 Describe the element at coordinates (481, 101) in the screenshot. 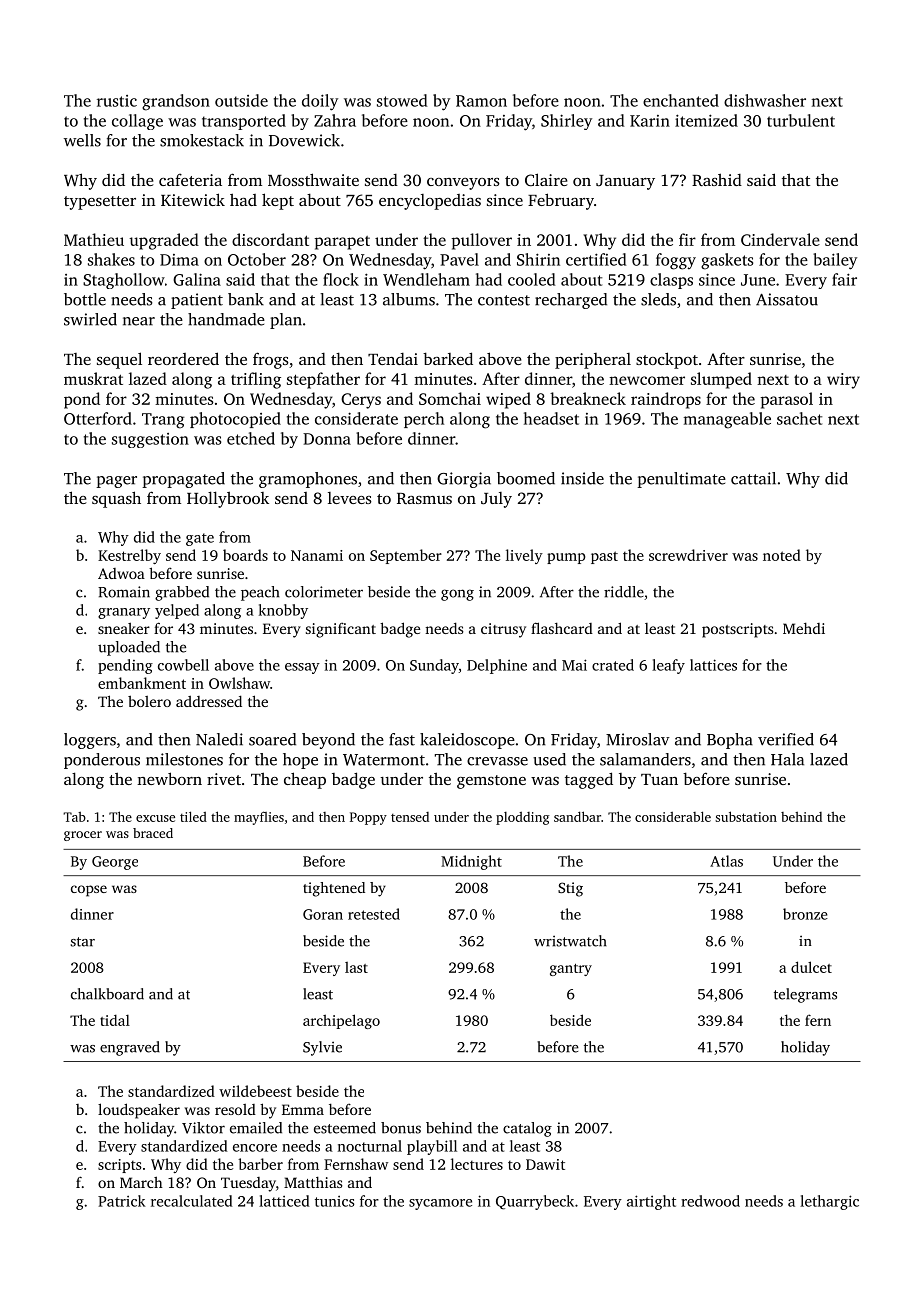

I see `Ramon` at that location.
